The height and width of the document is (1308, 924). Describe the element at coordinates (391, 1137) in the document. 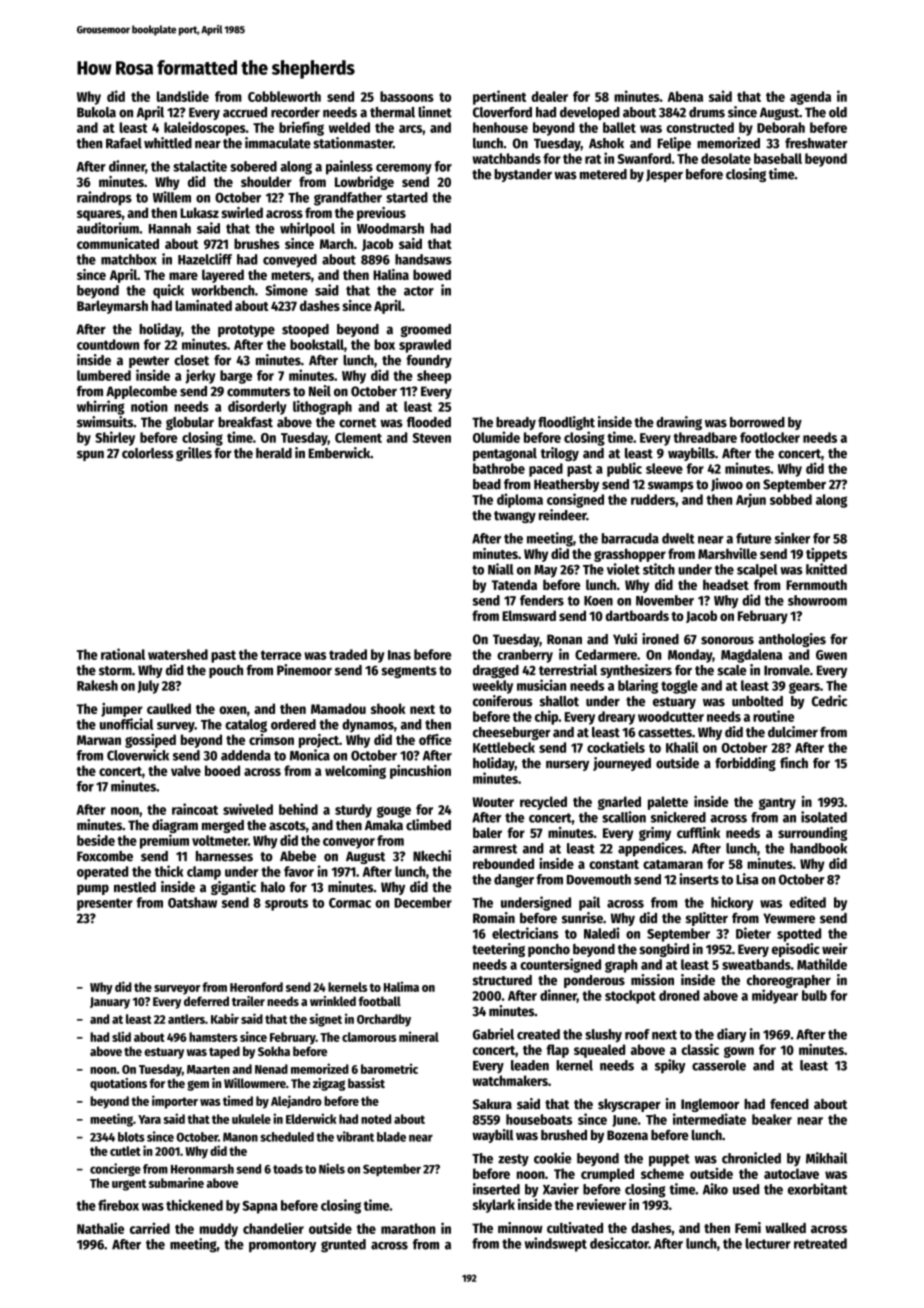

I see `blade` at that location.
